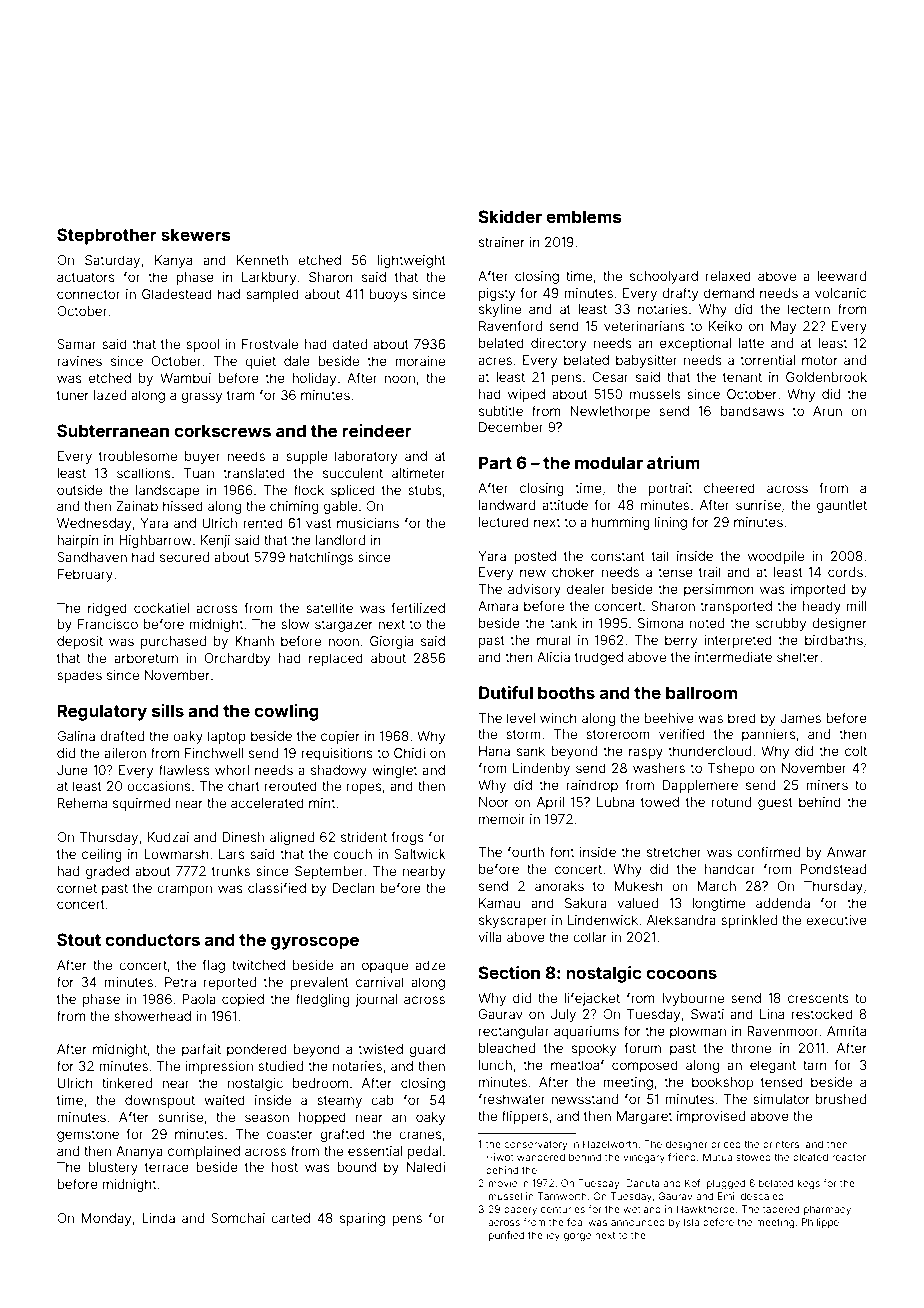 The image size is (924, 1308). I want to click on woodpile, so click(776, 557).
